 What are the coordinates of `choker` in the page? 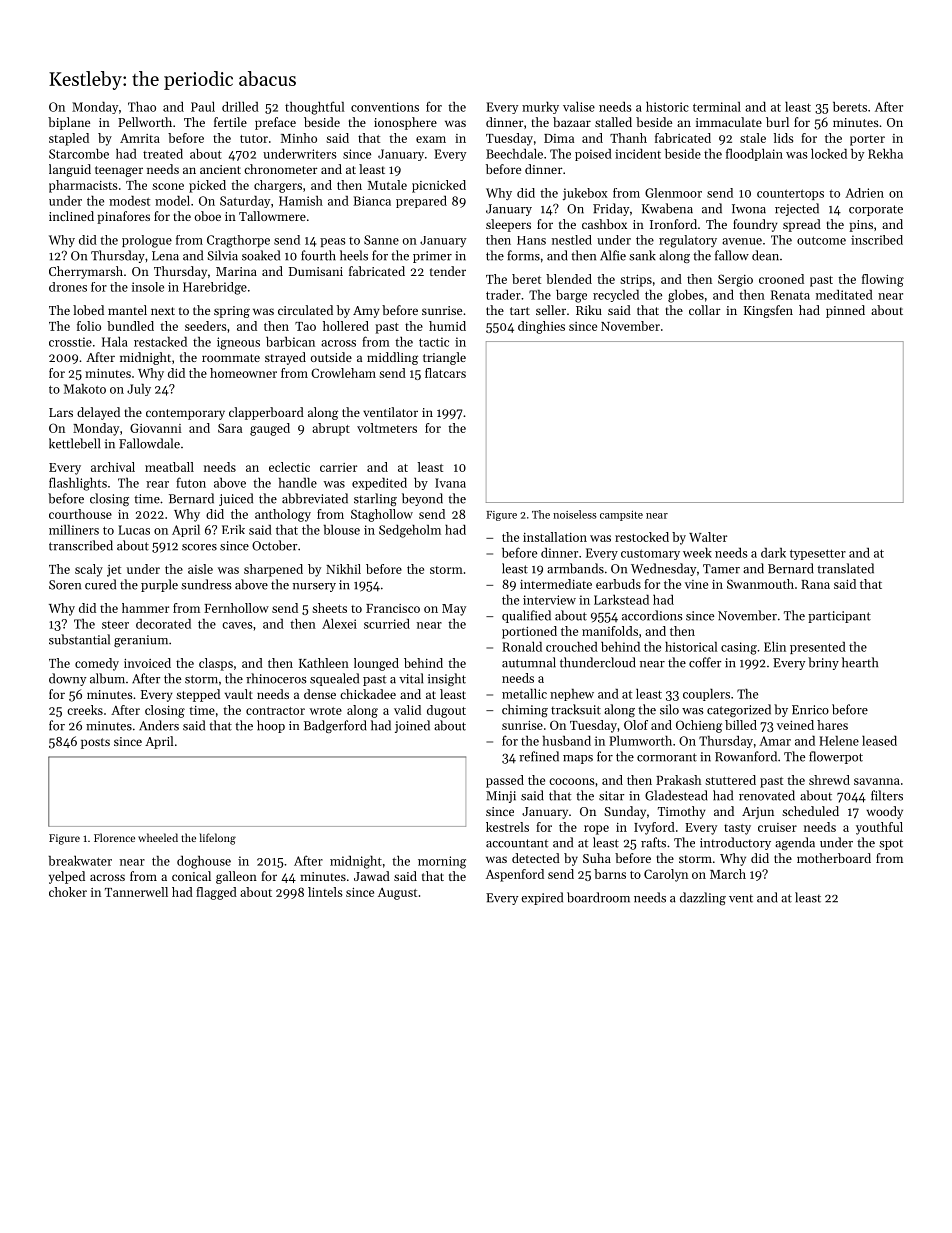 It's located at (68, 892).
